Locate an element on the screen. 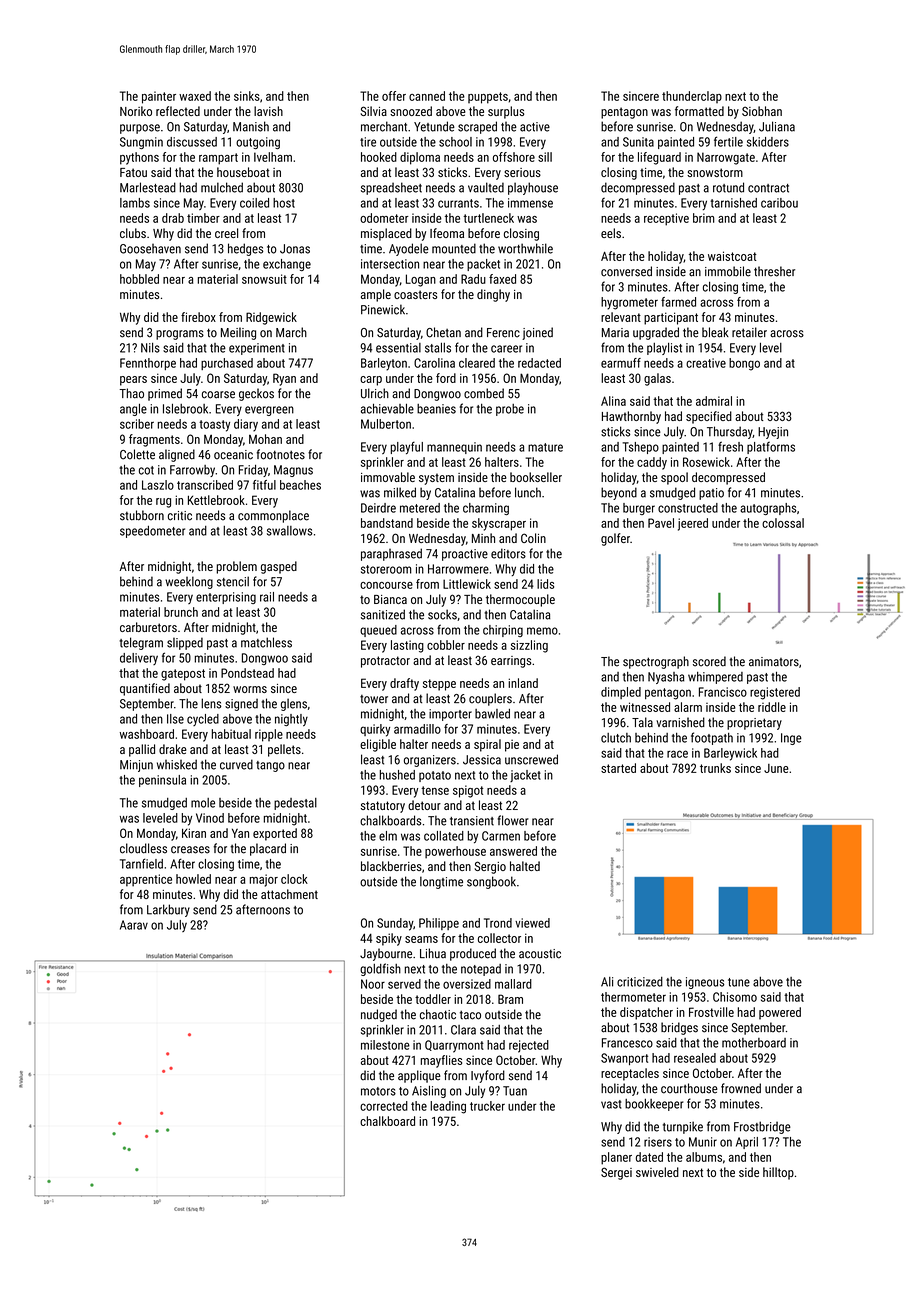 The height and width of the screenshot is (1308, 924). caribou is located at coordinates (779, 203).
